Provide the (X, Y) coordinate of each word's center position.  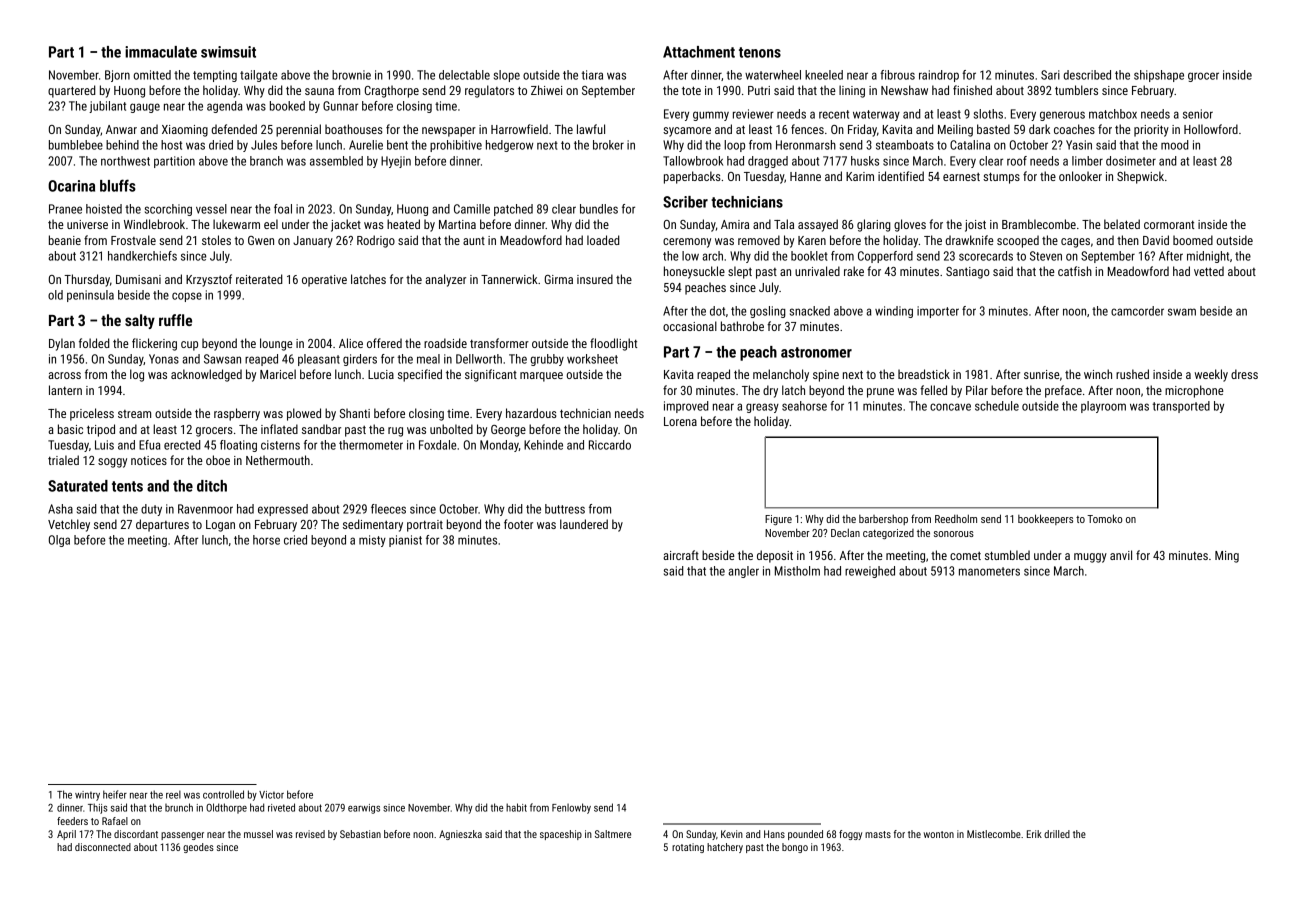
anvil (1121, 555)
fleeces (388, 509)
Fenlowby (571, 808)
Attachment (699, 52)
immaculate (161, 52)
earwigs (364, 809)
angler (743, 572)
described (1087, 75)
